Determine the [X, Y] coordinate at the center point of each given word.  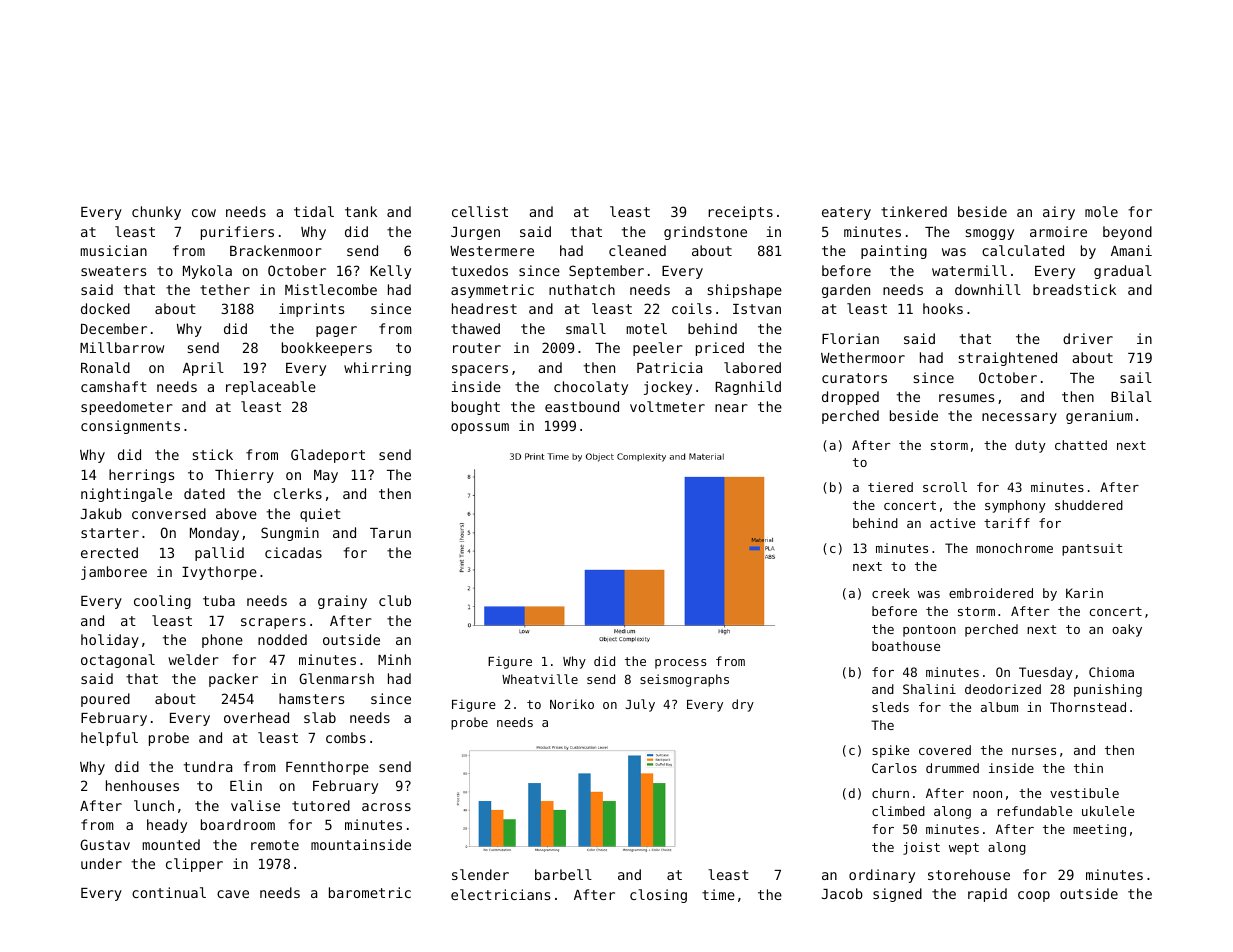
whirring [377, 369]
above [236, 513]
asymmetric [492, 291]
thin [1088, 768]
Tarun [390, 533]
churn [890, 793]
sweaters [113, 271]
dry [743, 705]
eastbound [582, 406]
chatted [1081, 445]
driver [1088, 338]
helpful [109, 739]
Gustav [105, 844]
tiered [890, 487]
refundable [1035, 811]
